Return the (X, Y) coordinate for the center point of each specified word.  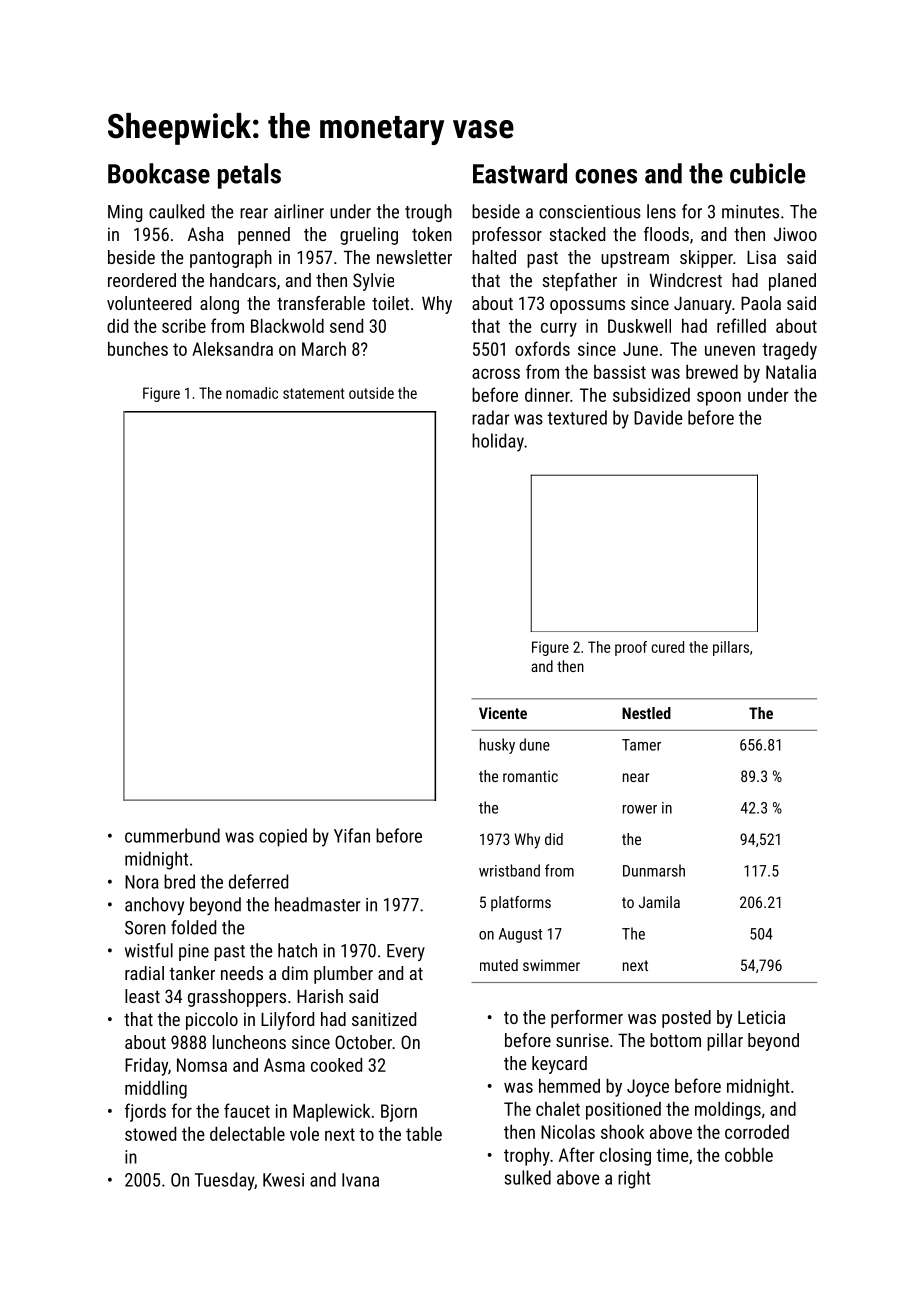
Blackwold (287, 326)
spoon (719, 398)
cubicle (768, 173)
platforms (521, 903)
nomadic (252, 393)
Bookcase (159, 173)
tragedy (789, 351)
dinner (547, 395)
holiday (498, 442)
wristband (509, 870)
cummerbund (172, 835)
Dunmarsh (654, 870)
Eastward (520, 173)
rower (640, 809)
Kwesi (283, 1180)
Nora (141, 882)
